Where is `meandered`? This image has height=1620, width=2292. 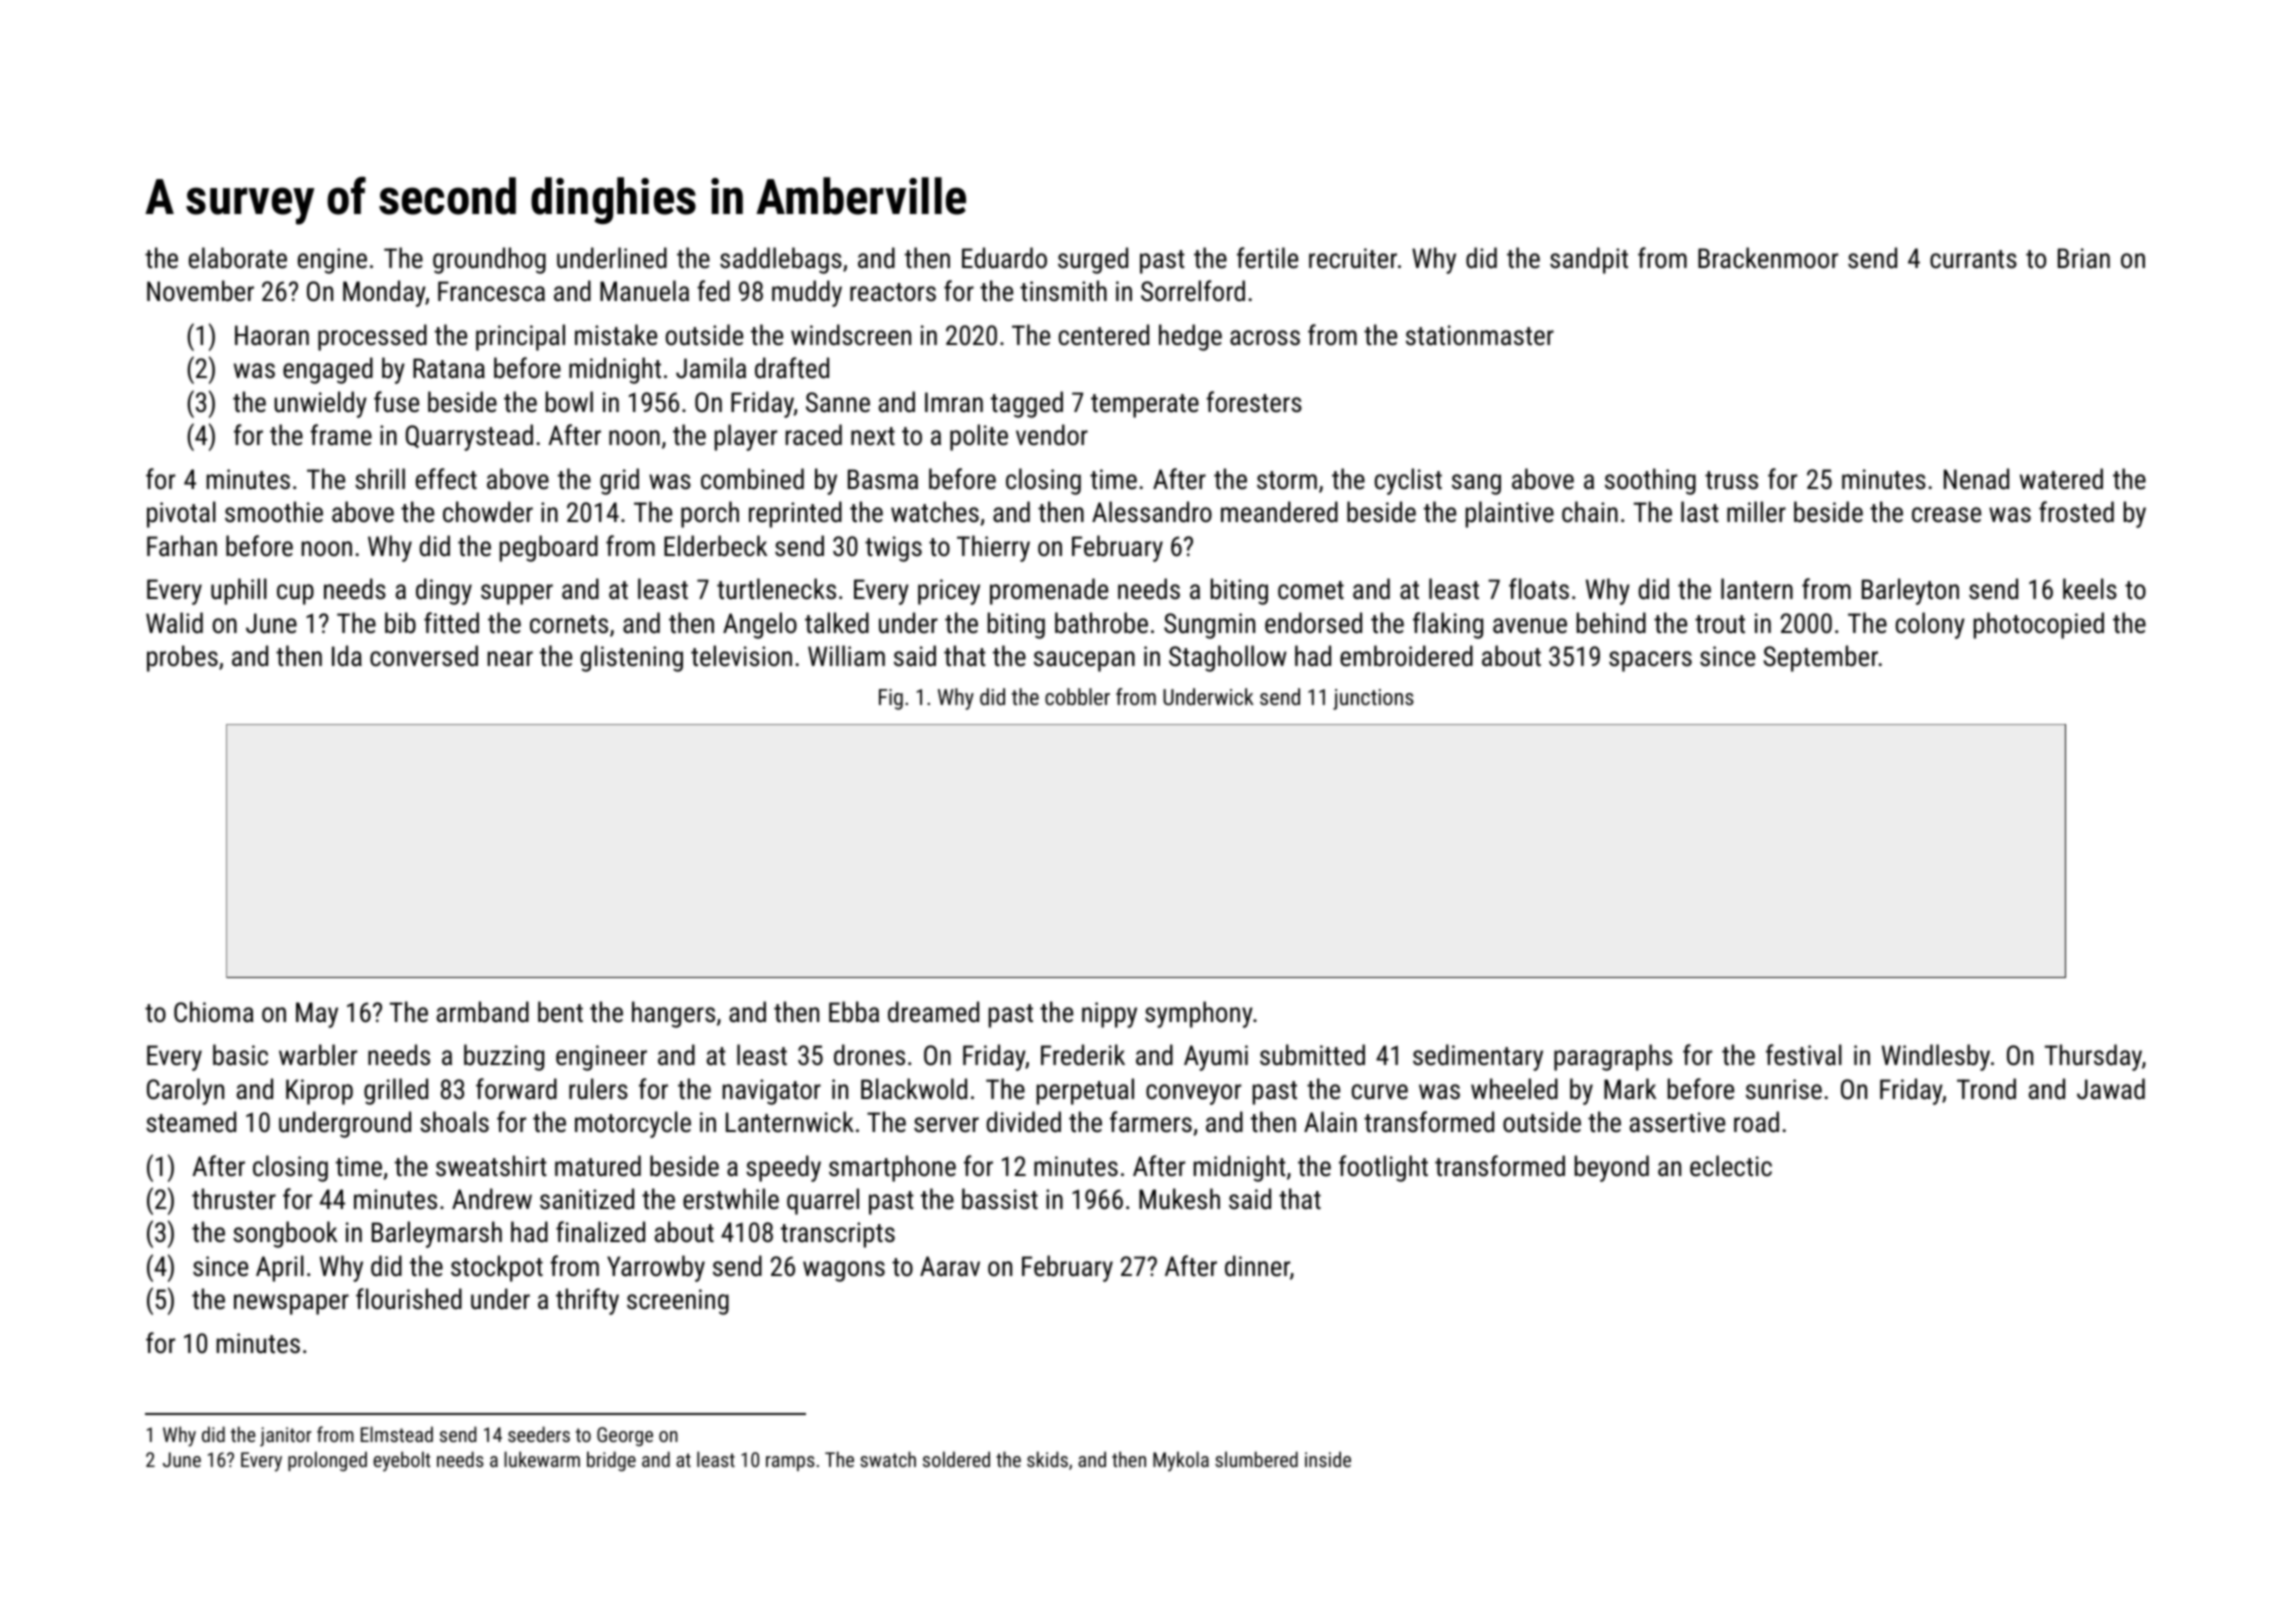 meandered is located at coordinates (1279, 512).
